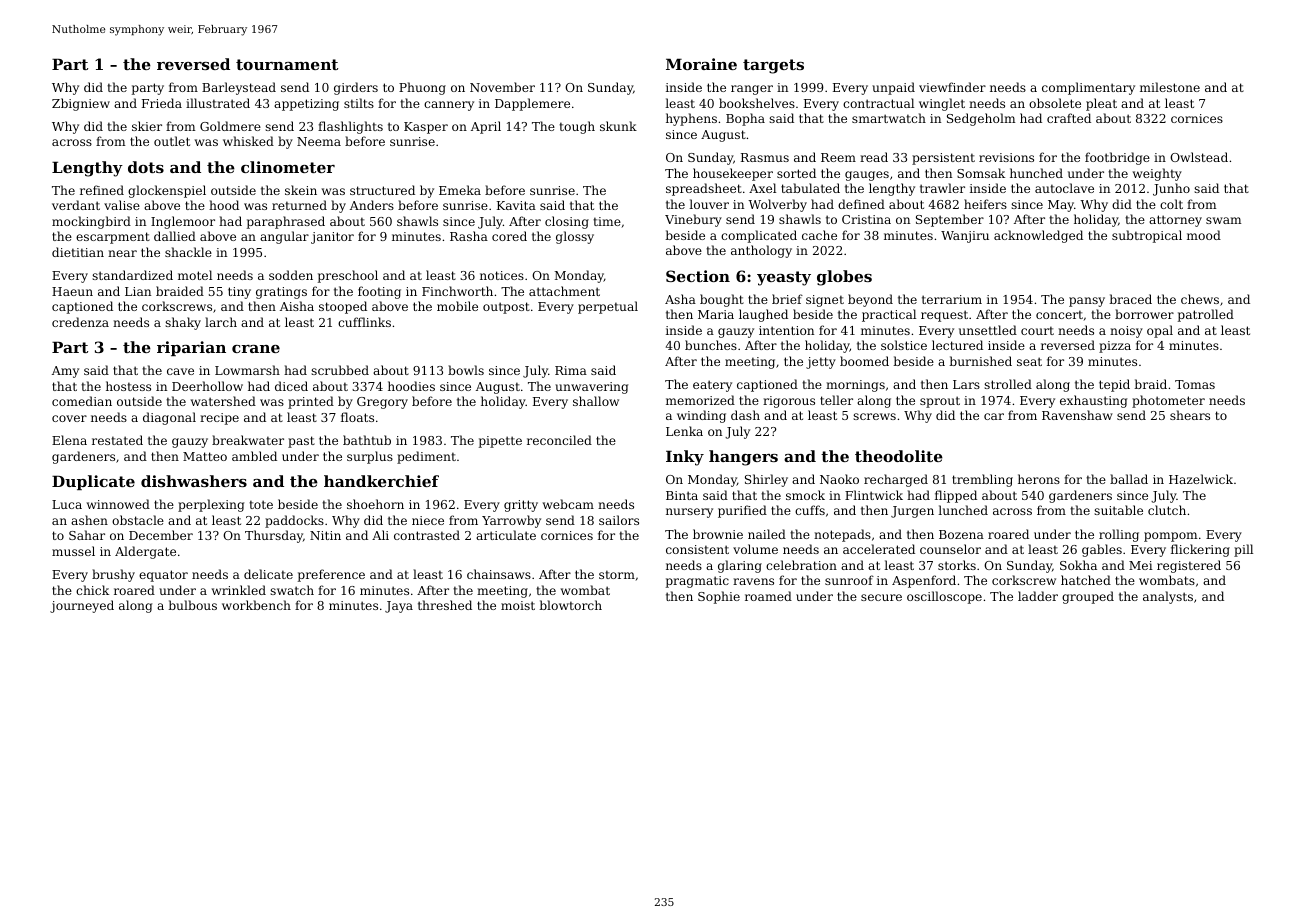 This page has height=924, width=1308. Describe the element at coordinates (570, 605) in the page. I see `blowtorch` at that location.
